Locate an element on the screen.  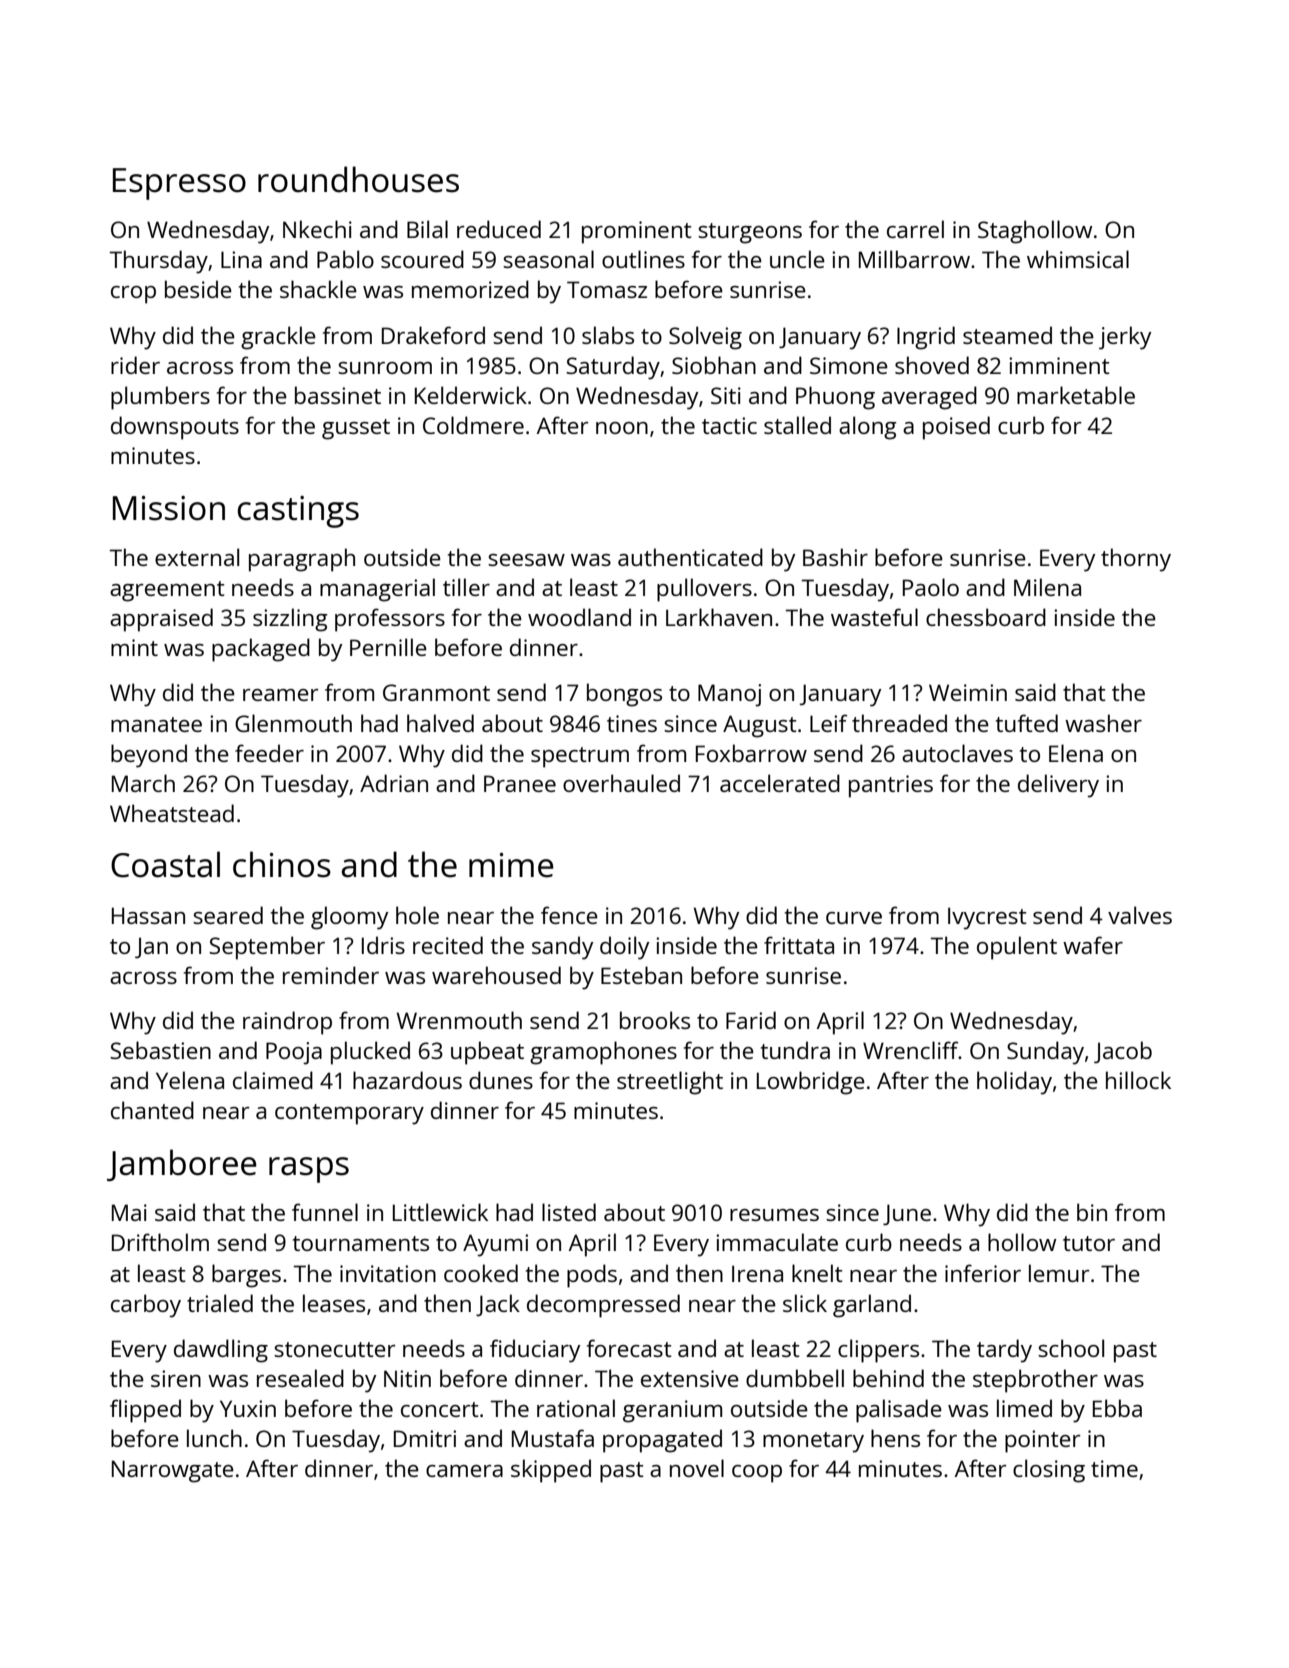
listed is located at coordinates (569, 1212).
